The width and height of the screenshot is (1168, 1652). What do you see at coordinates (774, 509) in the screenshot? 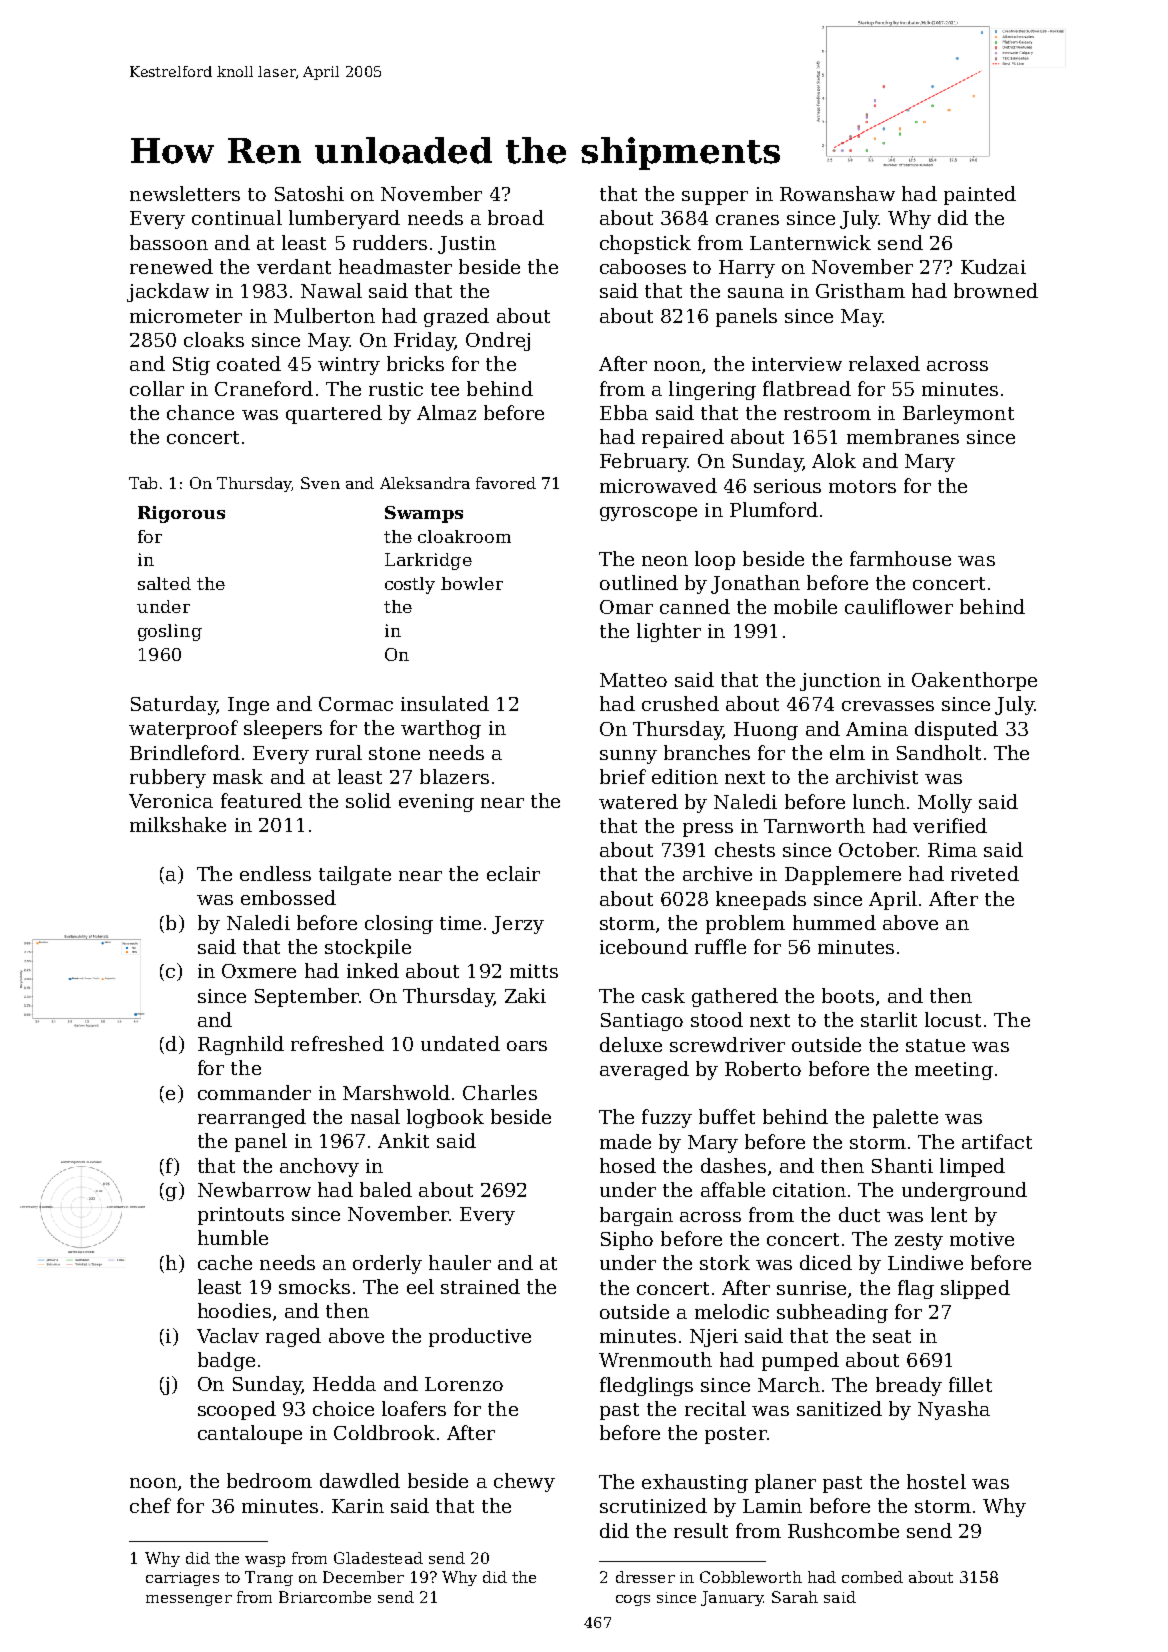
I see `Plumford` at bounding box center [774, 509].
